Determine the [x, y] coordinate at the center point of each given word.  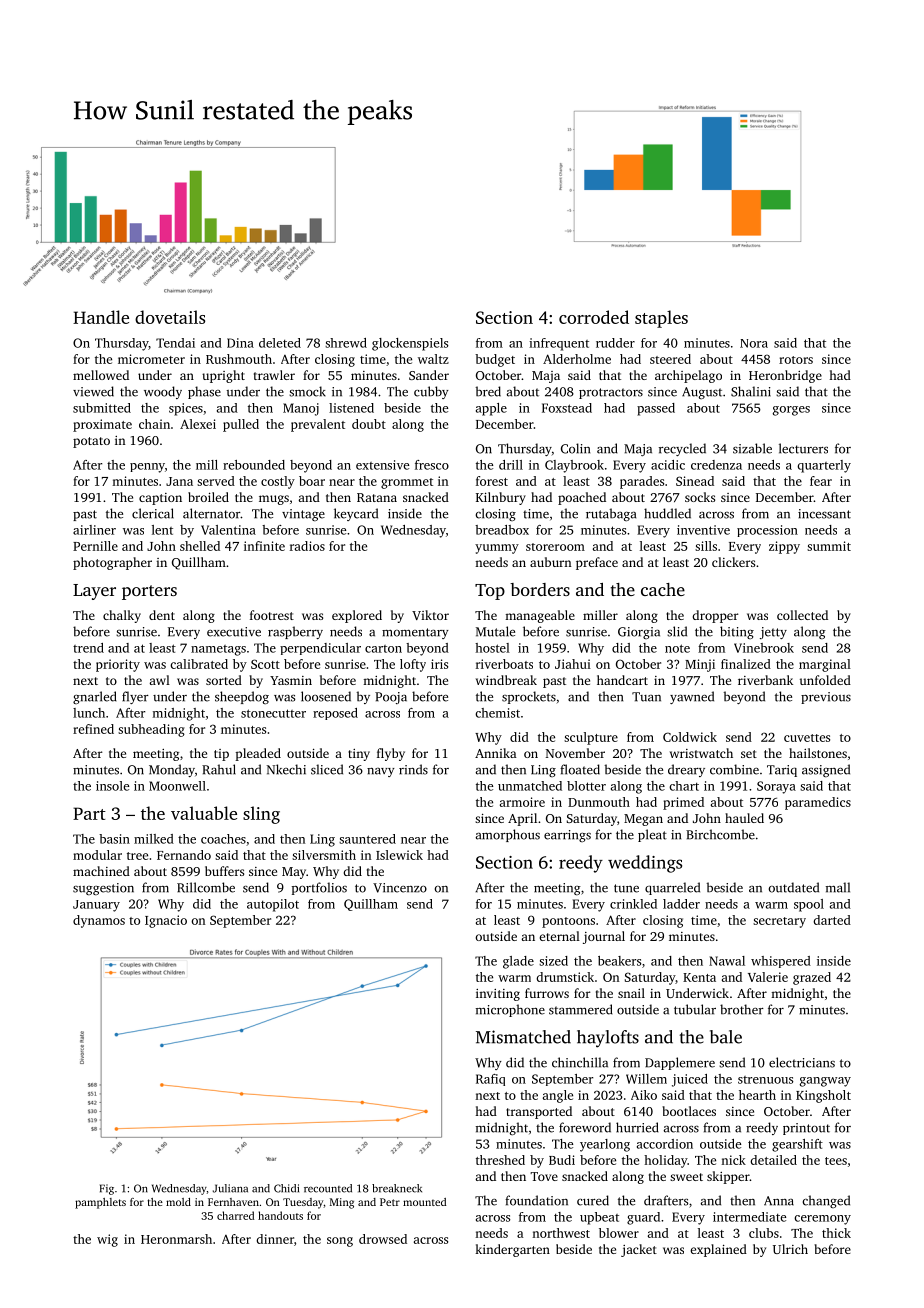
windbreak [506, 680]
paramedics [818, 803]
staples [661, 319]
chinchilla [580, 1062]
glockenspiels [410, 344]
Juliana [230, 1188]
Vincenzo [400, 888]
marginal [825, 665]
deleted [280, 343]
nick [733, 1160]
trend [88, 648]
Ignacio [166, 921]
